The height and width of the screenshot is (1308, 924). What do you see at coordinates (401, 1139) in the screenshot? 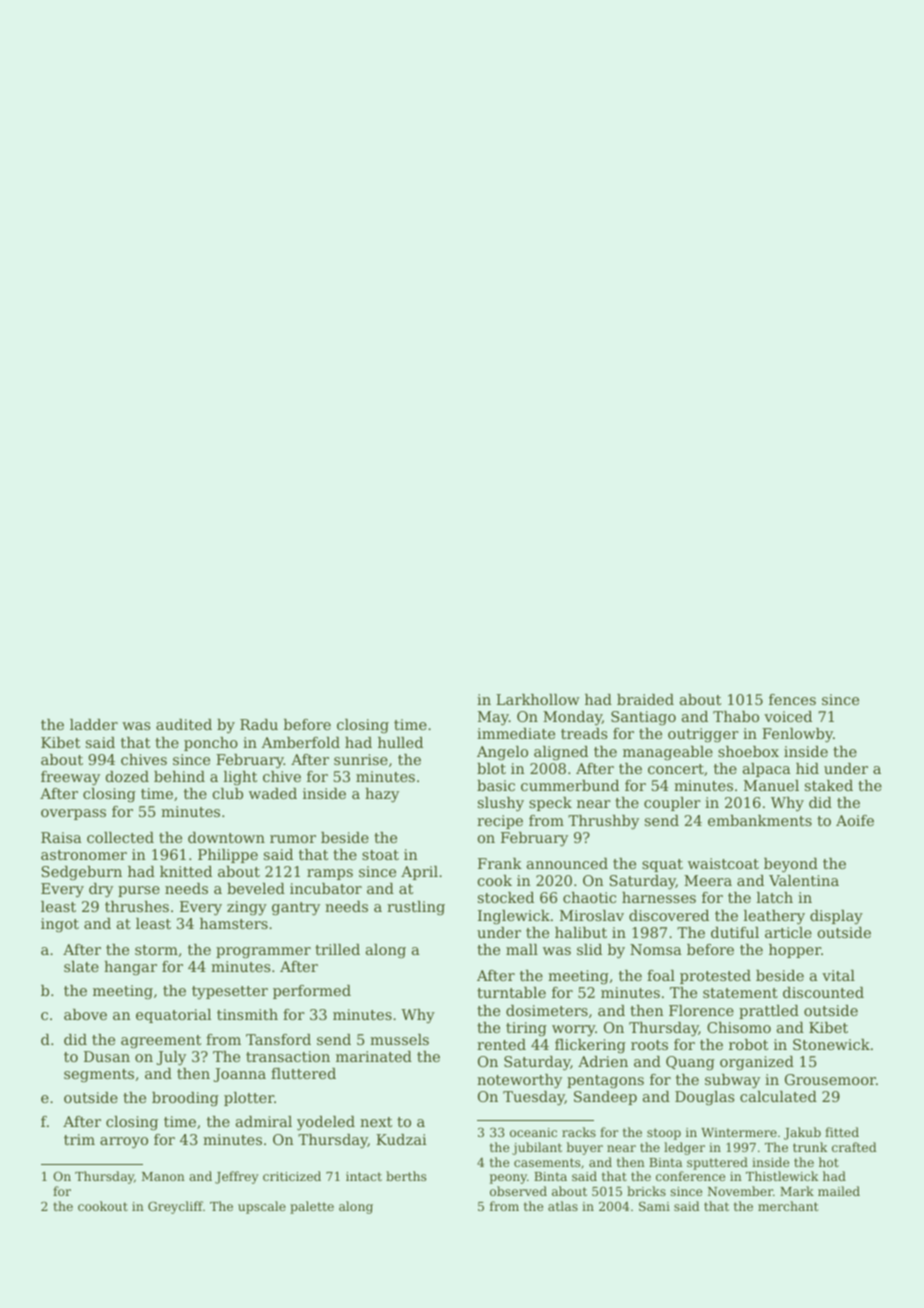
I see `Kudzai` at bounding box center [401, 1139].
